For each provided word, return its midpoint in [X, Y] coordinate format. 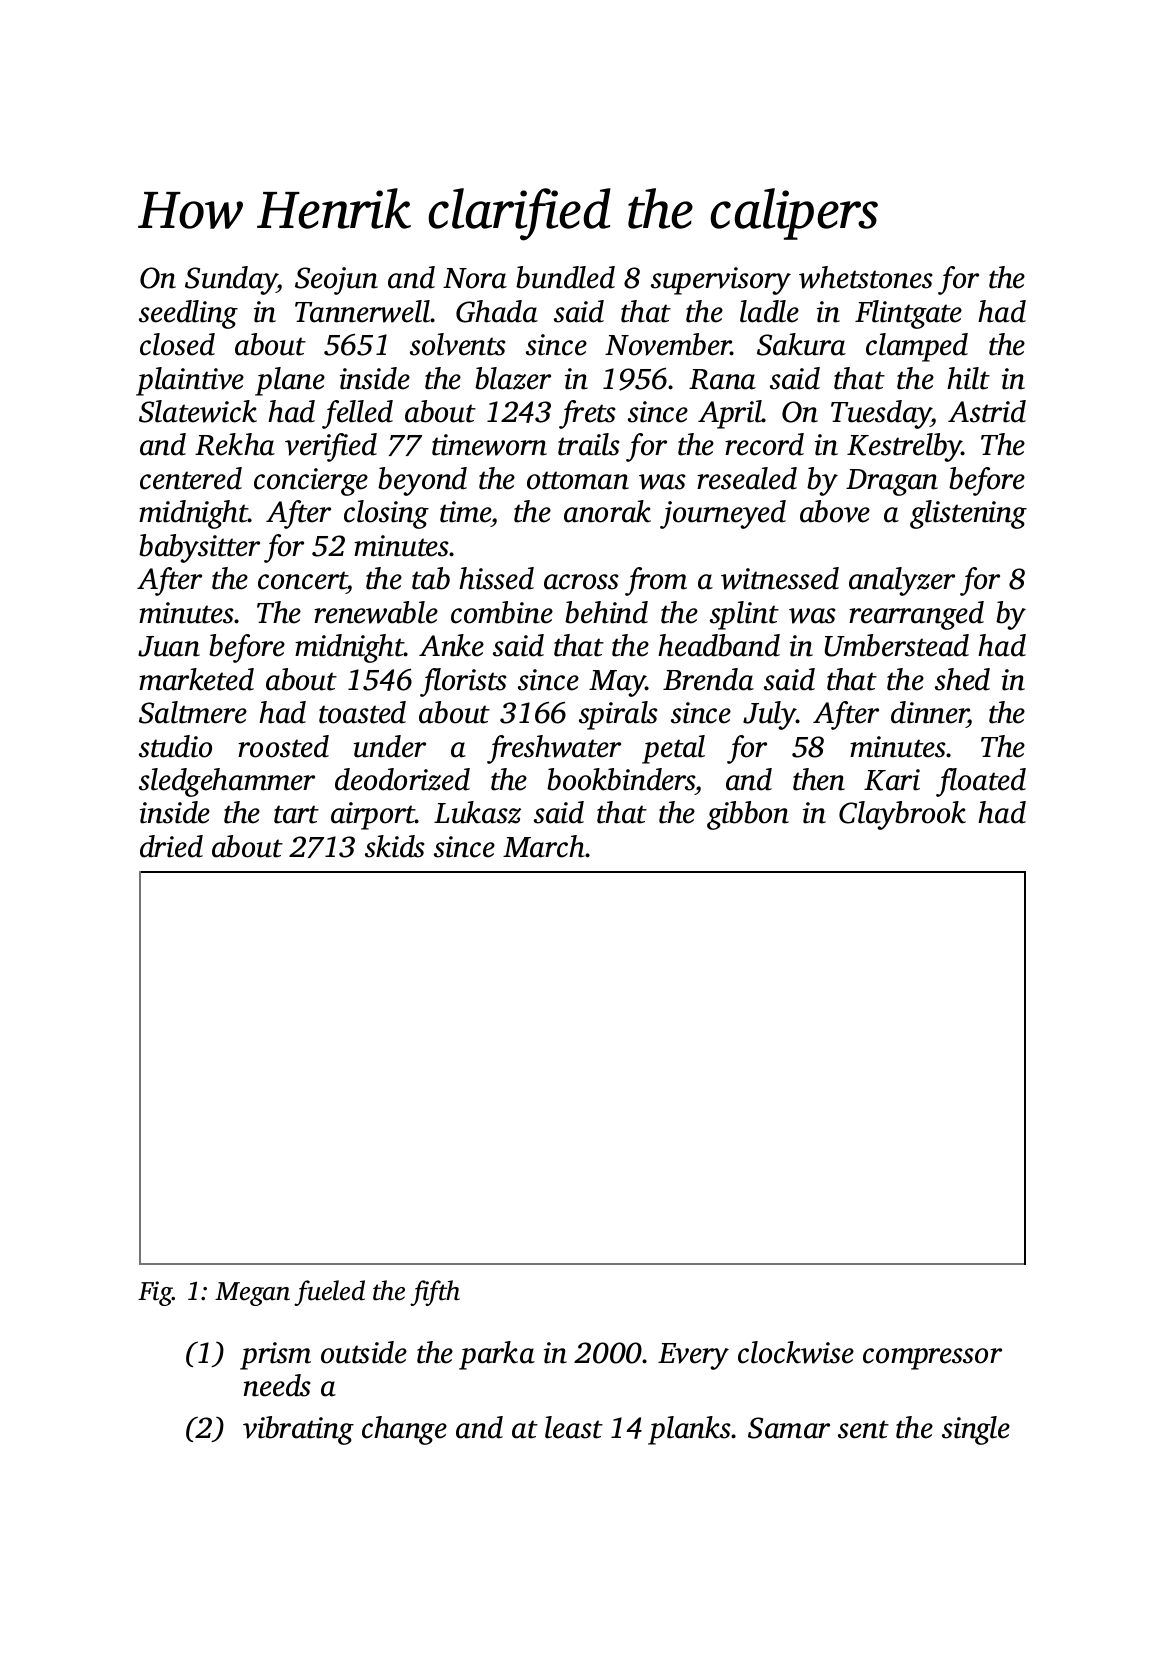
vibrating [298, 1430]
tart [296, 814]
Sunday [231, 280]
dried [171, 846]
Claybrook [902, 815]
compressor [932, 1359]
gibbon [748, 815]
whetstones [866, 277]
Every [693, 1356]
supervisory [721, 281]
